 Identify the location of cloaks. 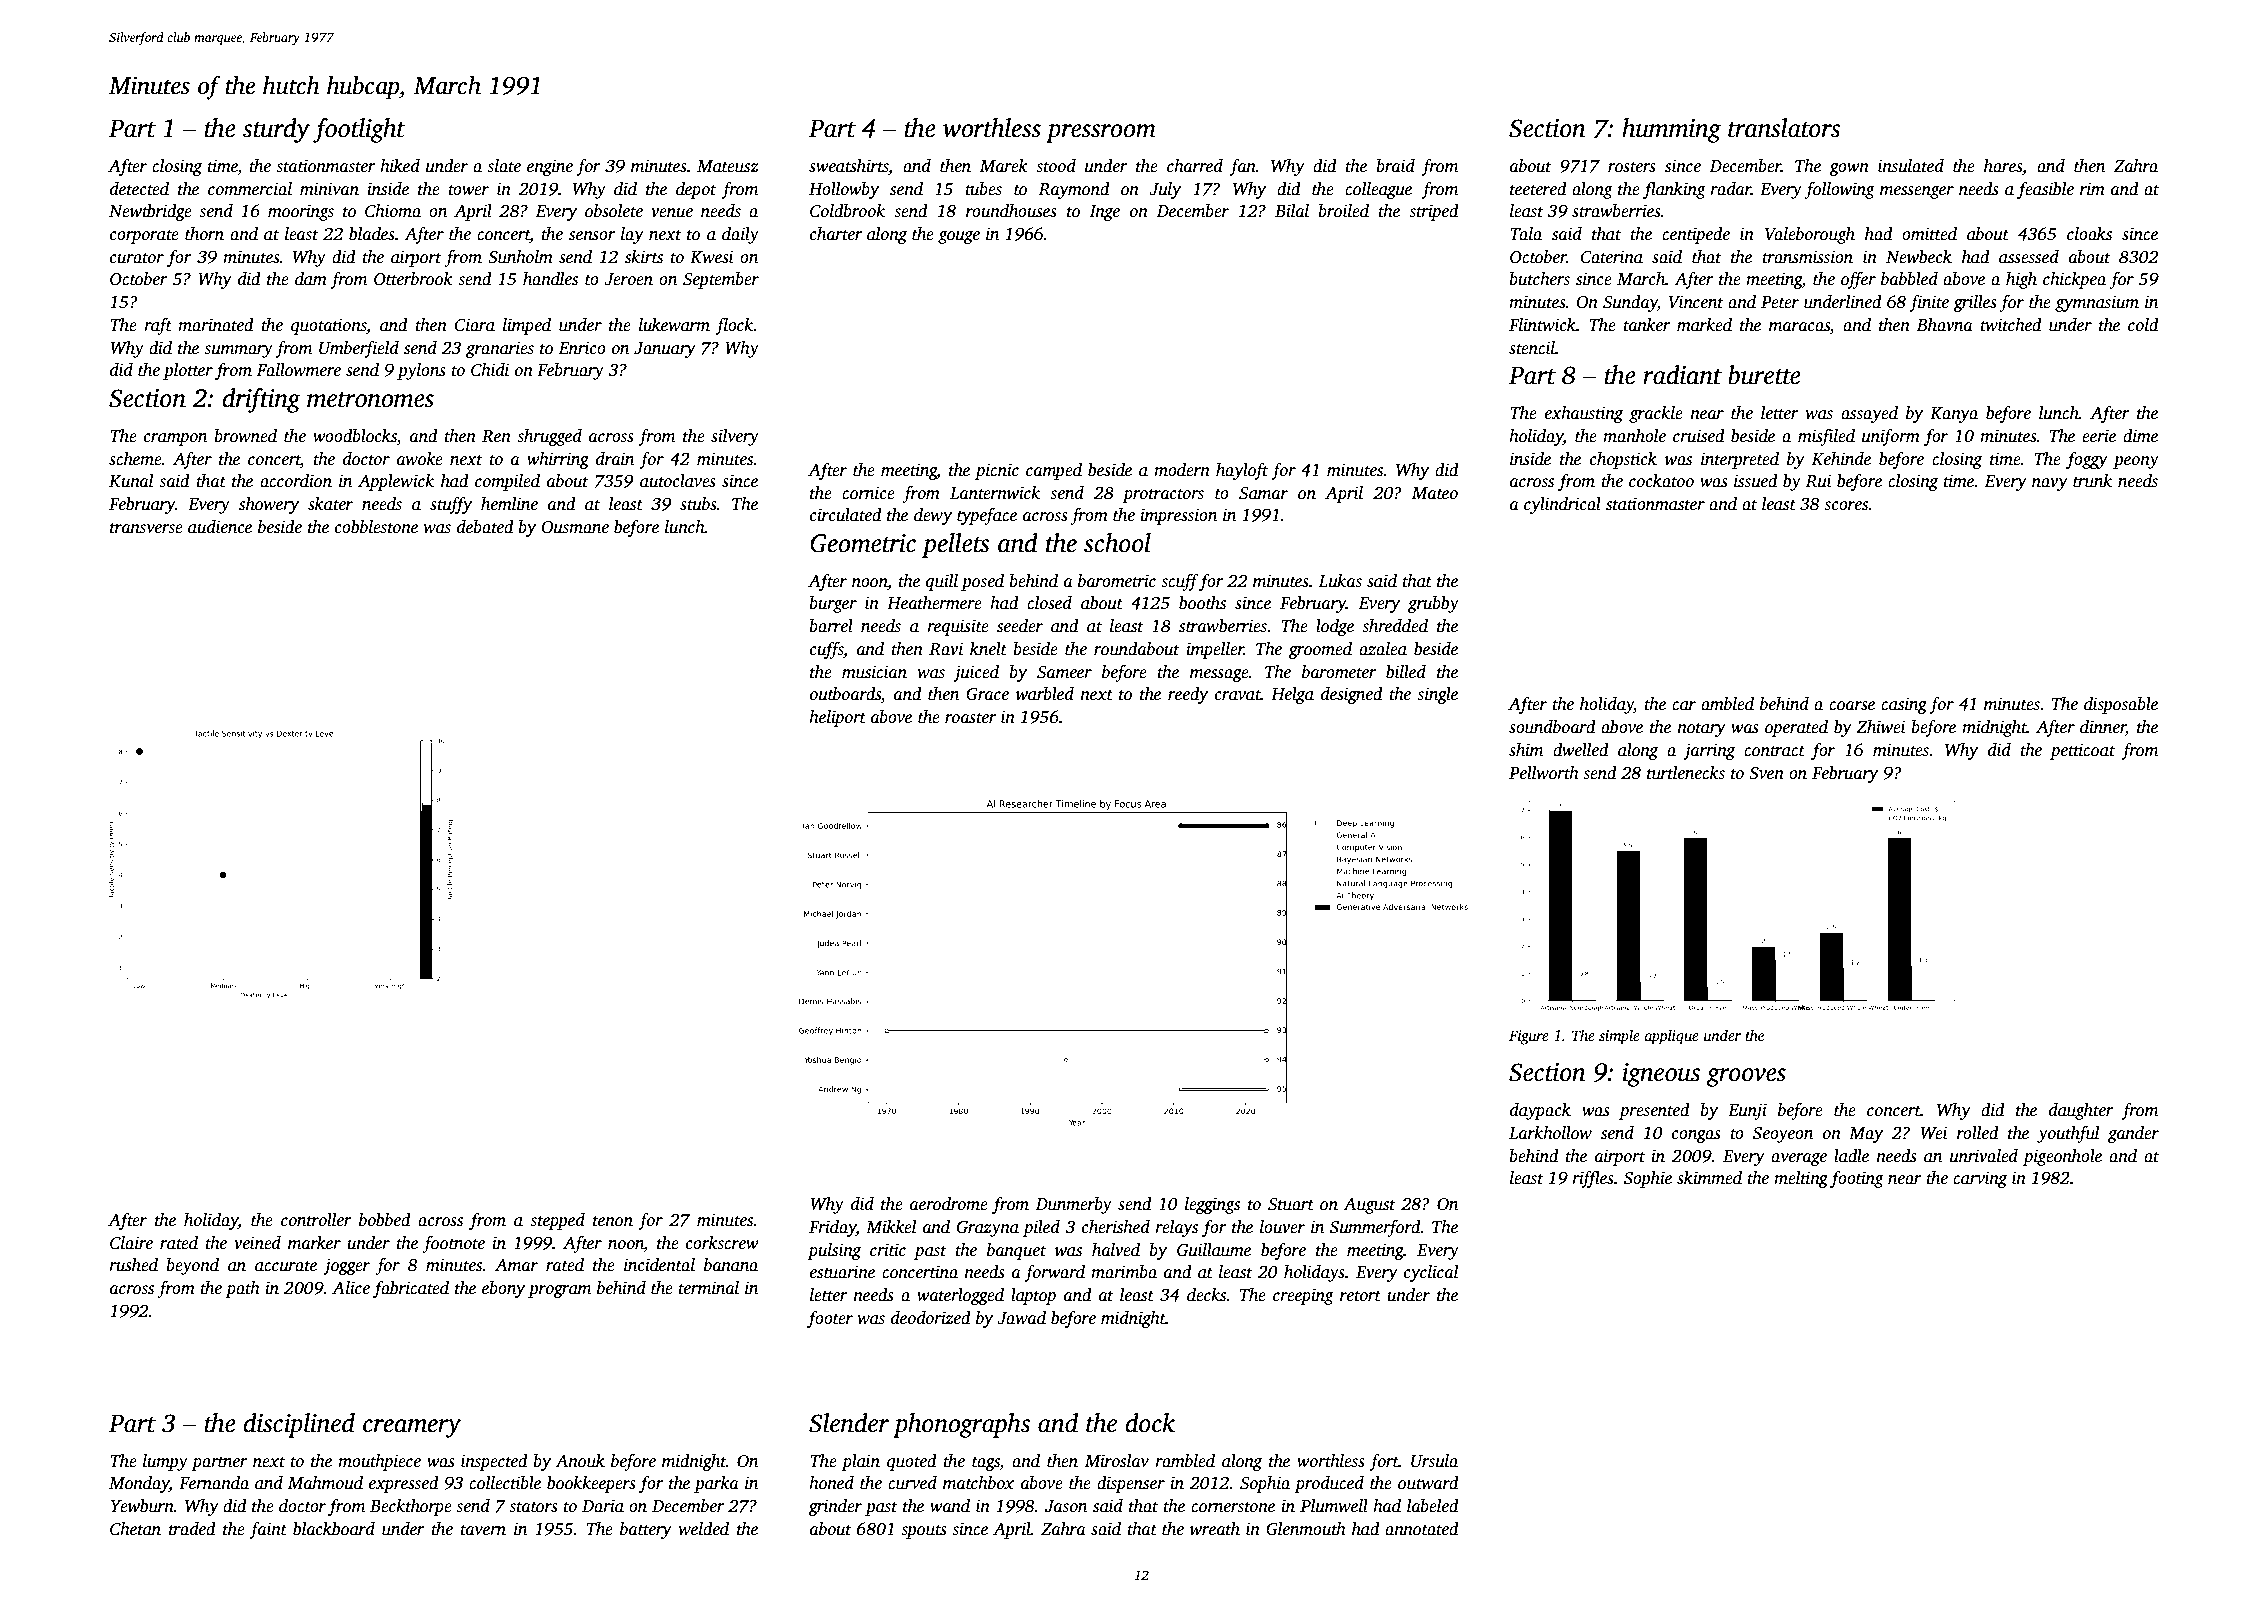
(2089, 234).
